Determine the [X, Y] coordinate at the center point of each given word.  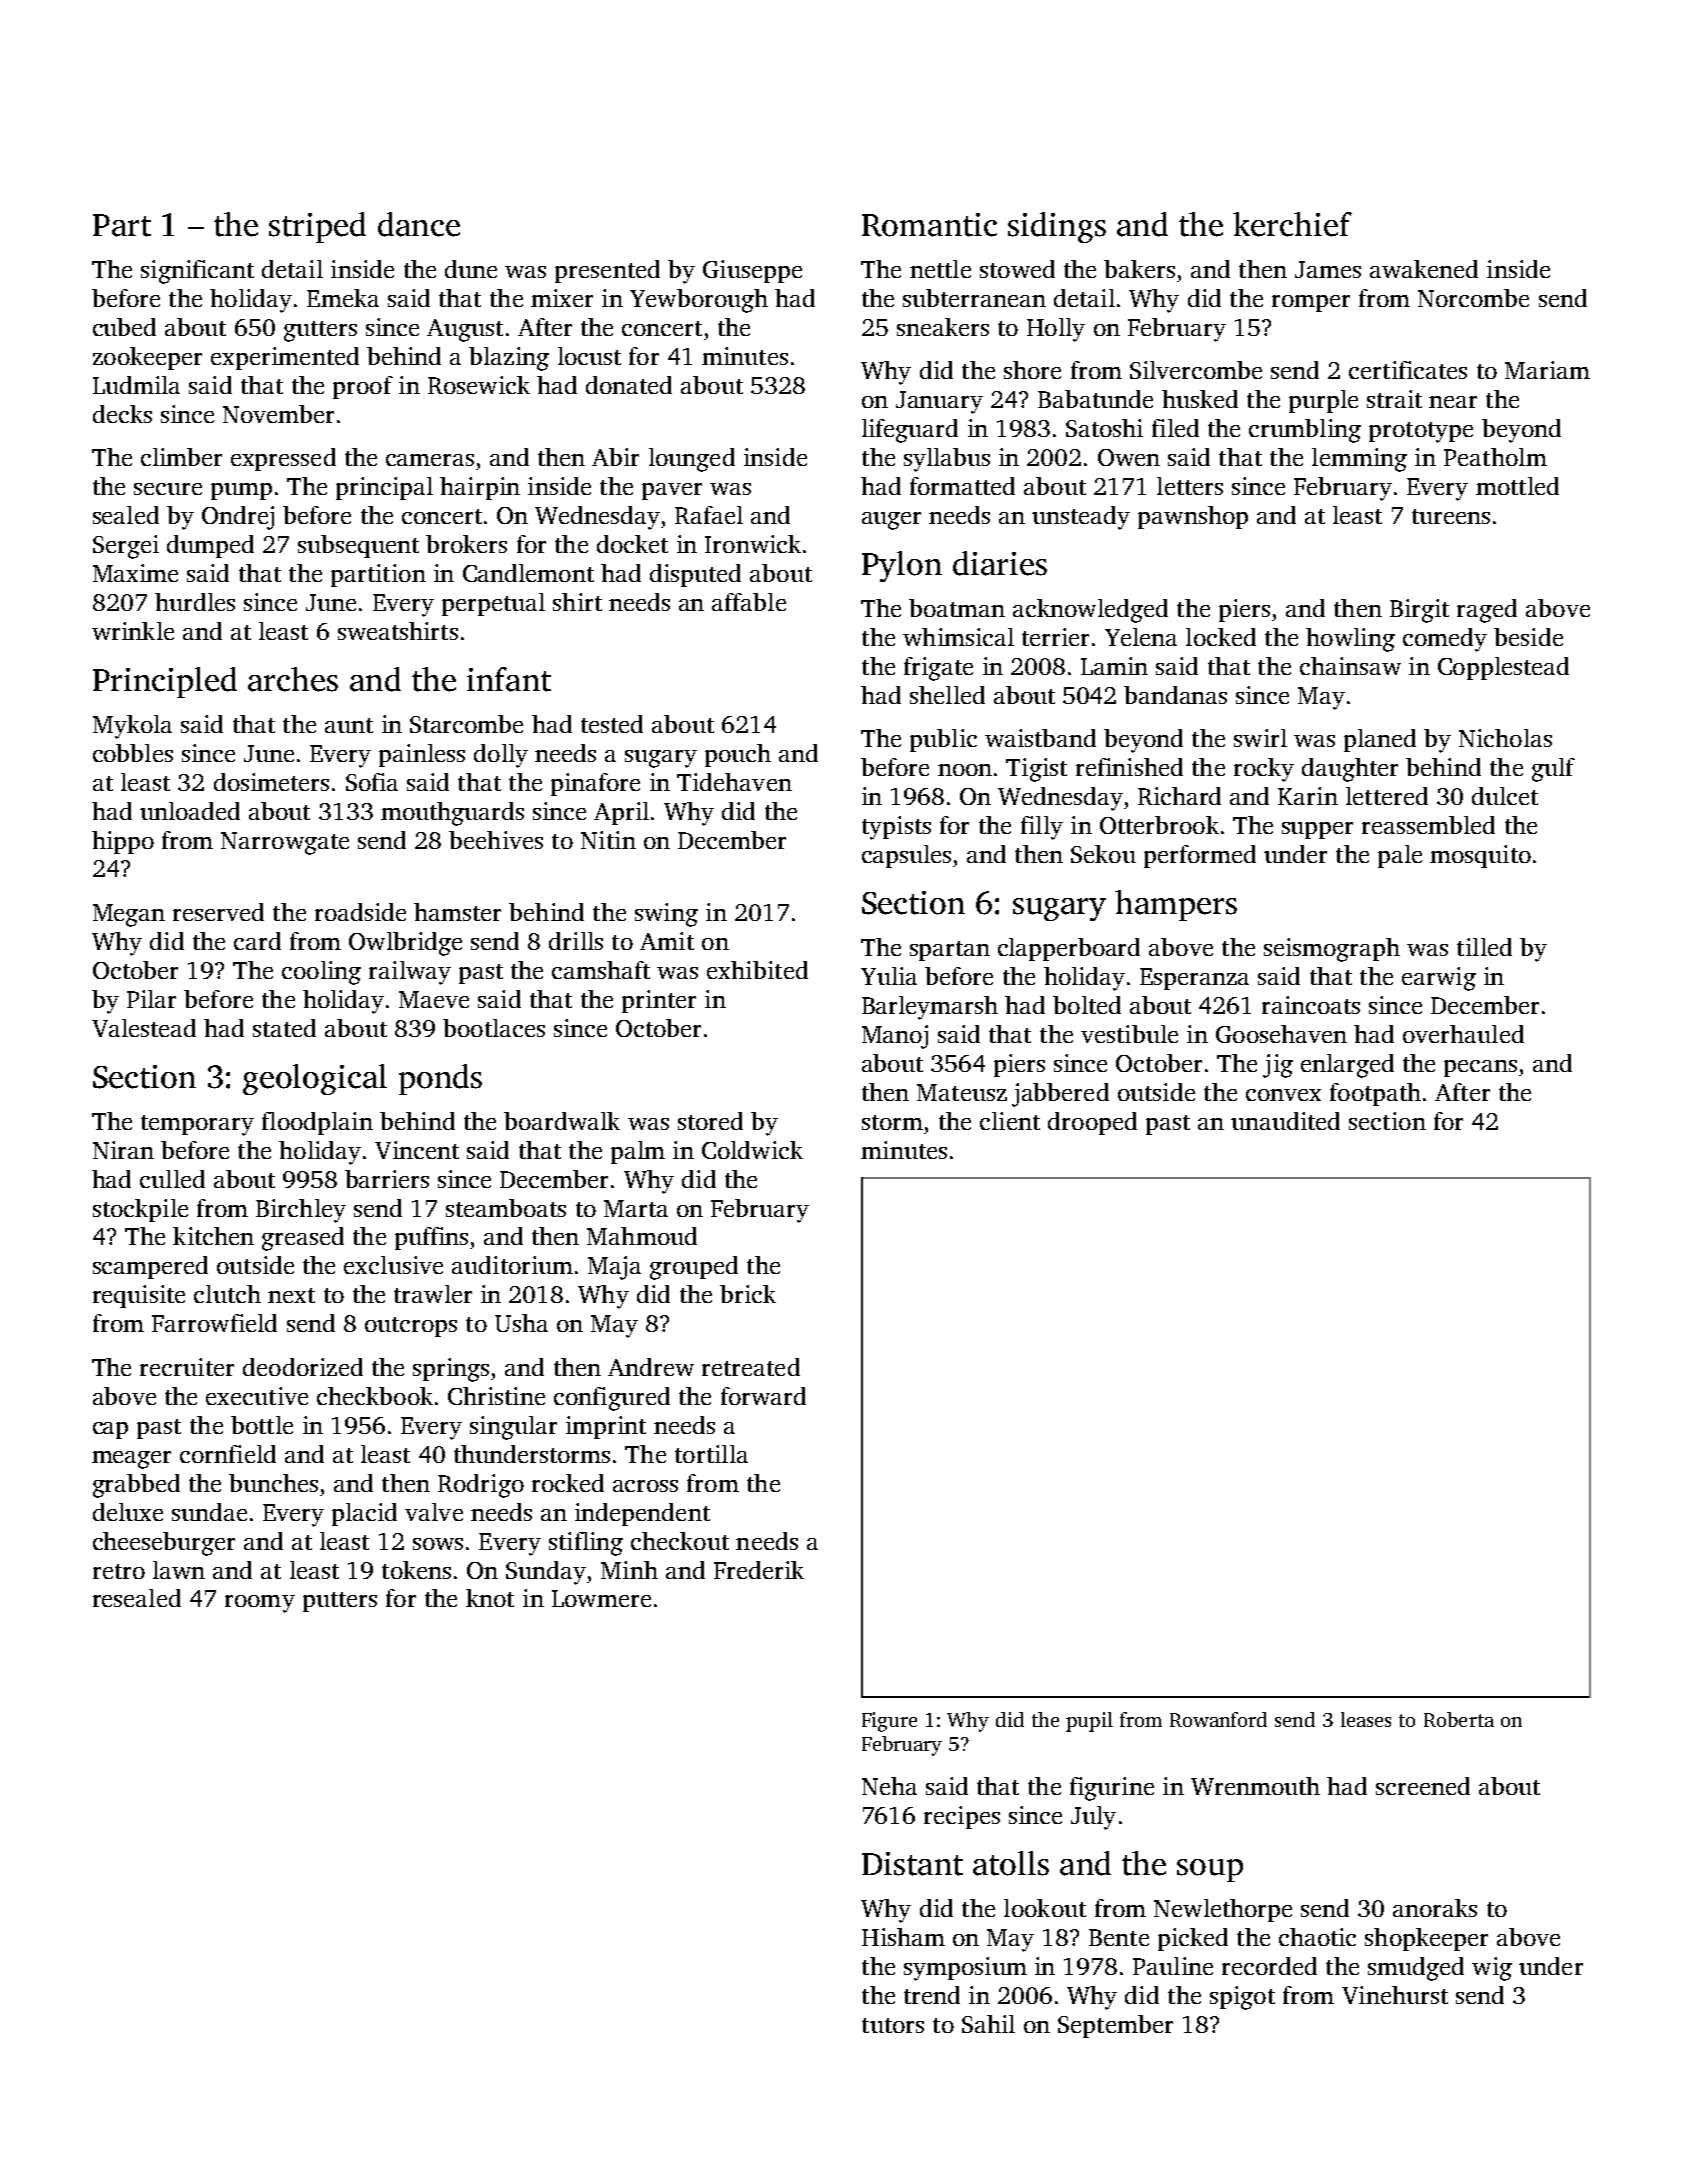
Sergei [126, 547]
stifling [586, 1544]
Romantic [929, 225]
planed [1380, 740]
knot [490, 1598]
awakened [1424, 269]
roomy [260, 1604]
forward [763, 1396]
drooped [1092, 1123]
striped [317, 227]
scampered [150, 1267]
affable [749, 602]
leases [1366, 1719]
